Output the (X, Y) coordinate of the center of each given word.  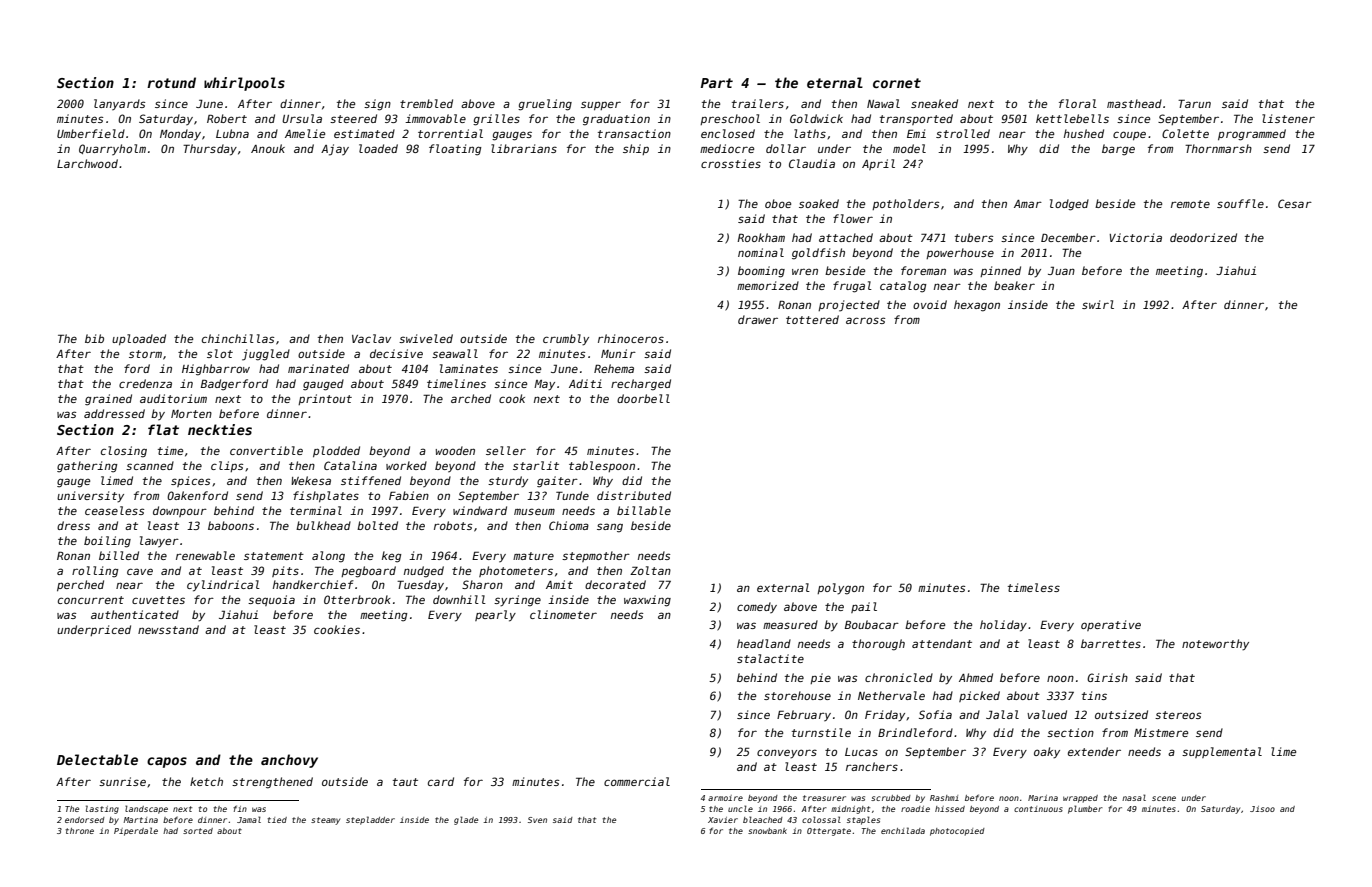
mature (533, 556)
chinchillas (238, 338)
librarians (524, 148)
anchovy (289, 761)
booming (761, 272)
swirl (1098, 304)
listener (1288, 118)
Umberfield (91, 133)
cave (140, 571)
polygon (840, 589)
